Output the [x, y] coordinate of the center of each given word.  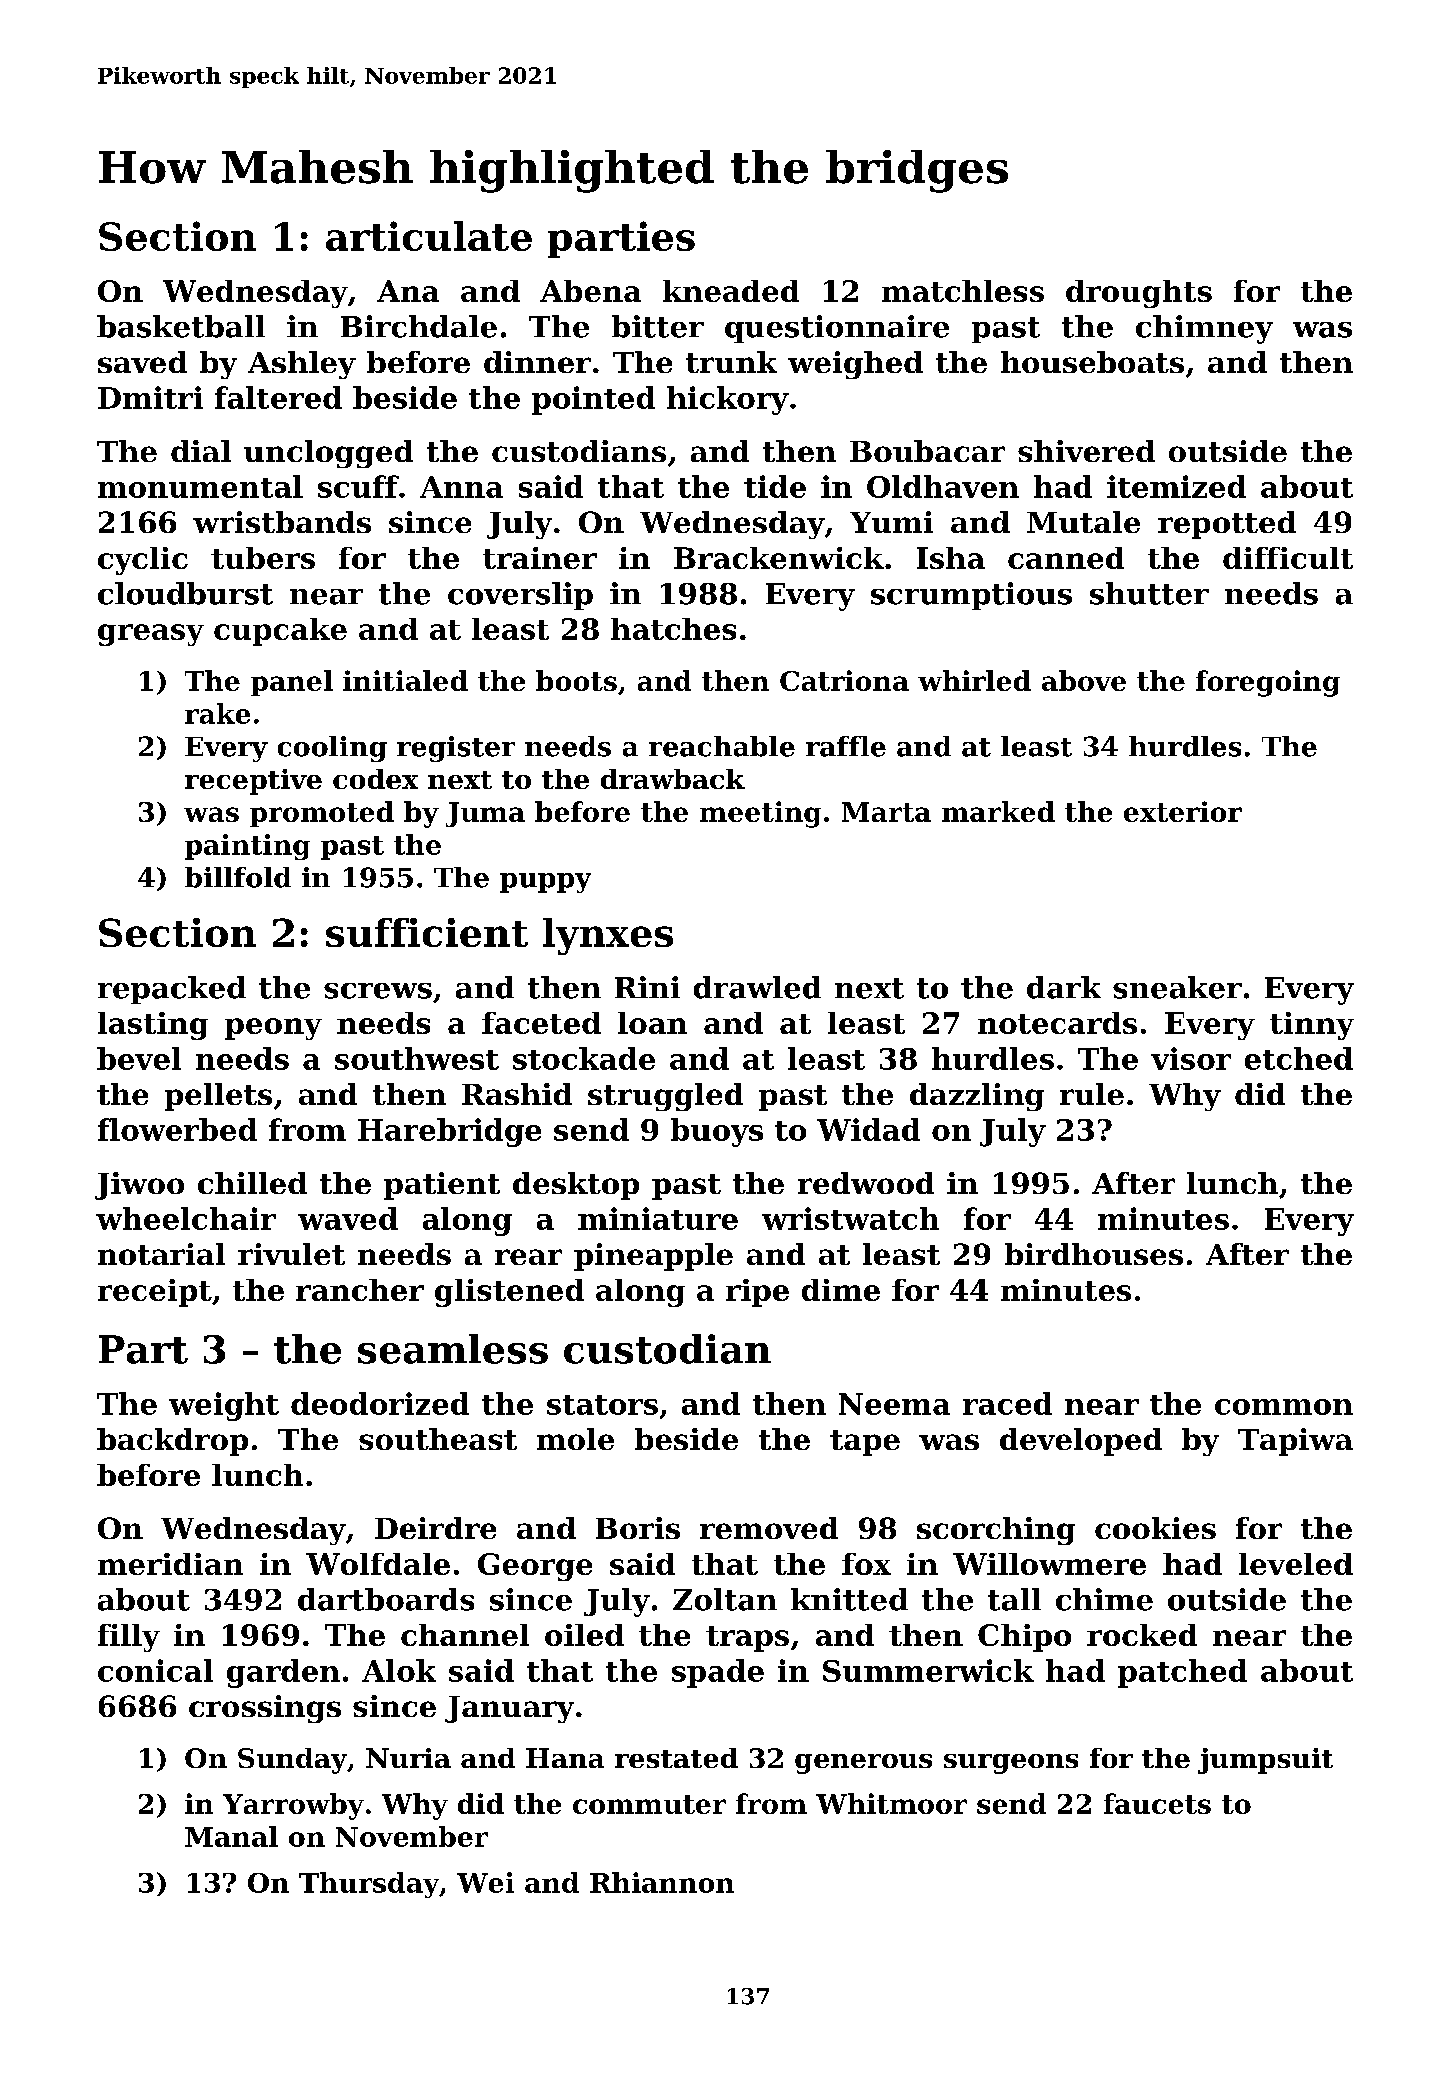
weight [224, 1406]
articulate [429, 236]
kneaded [731, 291]
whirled [974, 680]
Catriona [844, 680]
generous [863, 1764]
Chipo [1024, 1638]
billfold [238, 877]
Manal [231, 1836]
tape [865, 1443]
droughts [1139, 294]
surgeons [1011, 1764]
